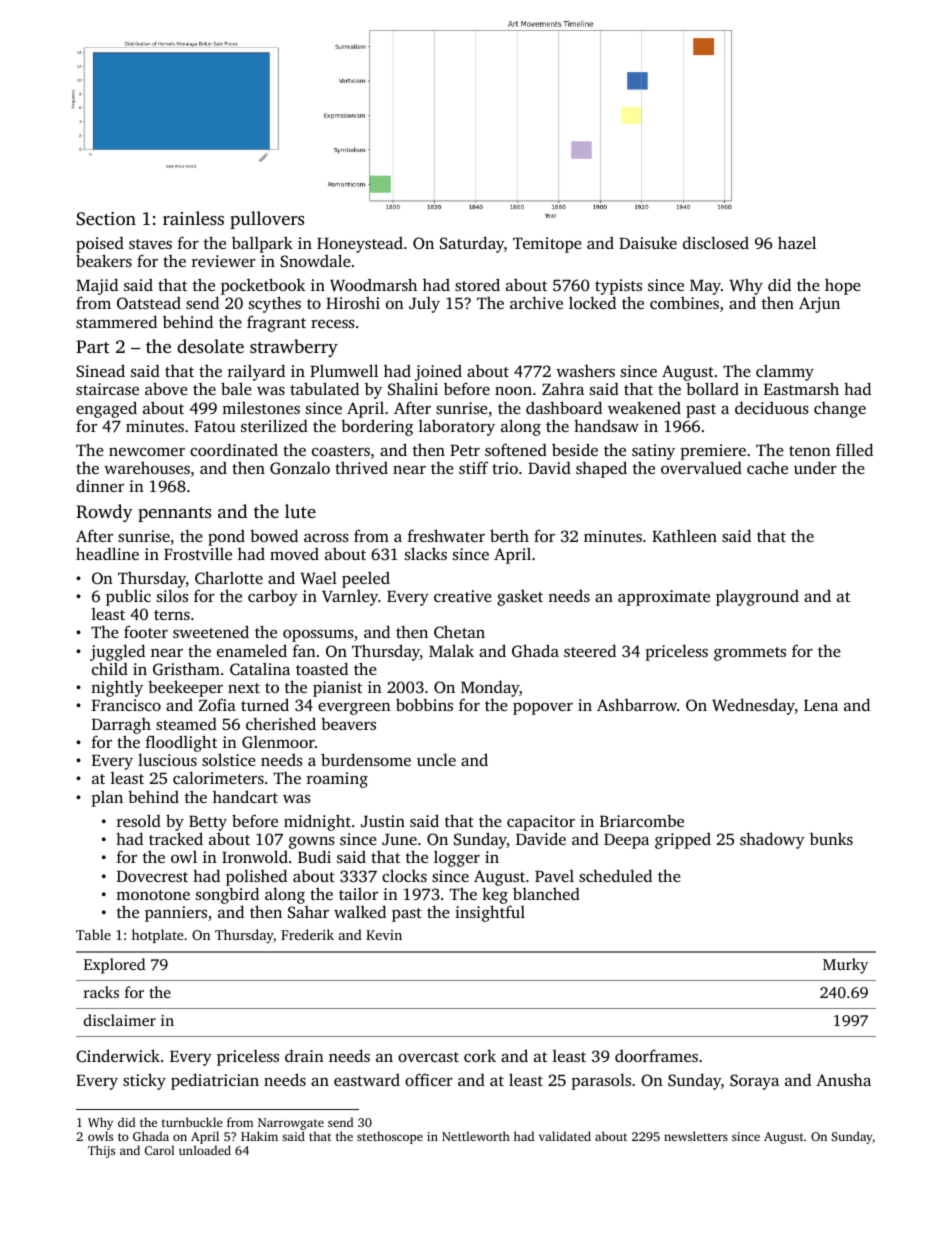  What do you see at coordinates (547, 245) in the page?
I see `Temitope` at bounding box center [547, 245].
